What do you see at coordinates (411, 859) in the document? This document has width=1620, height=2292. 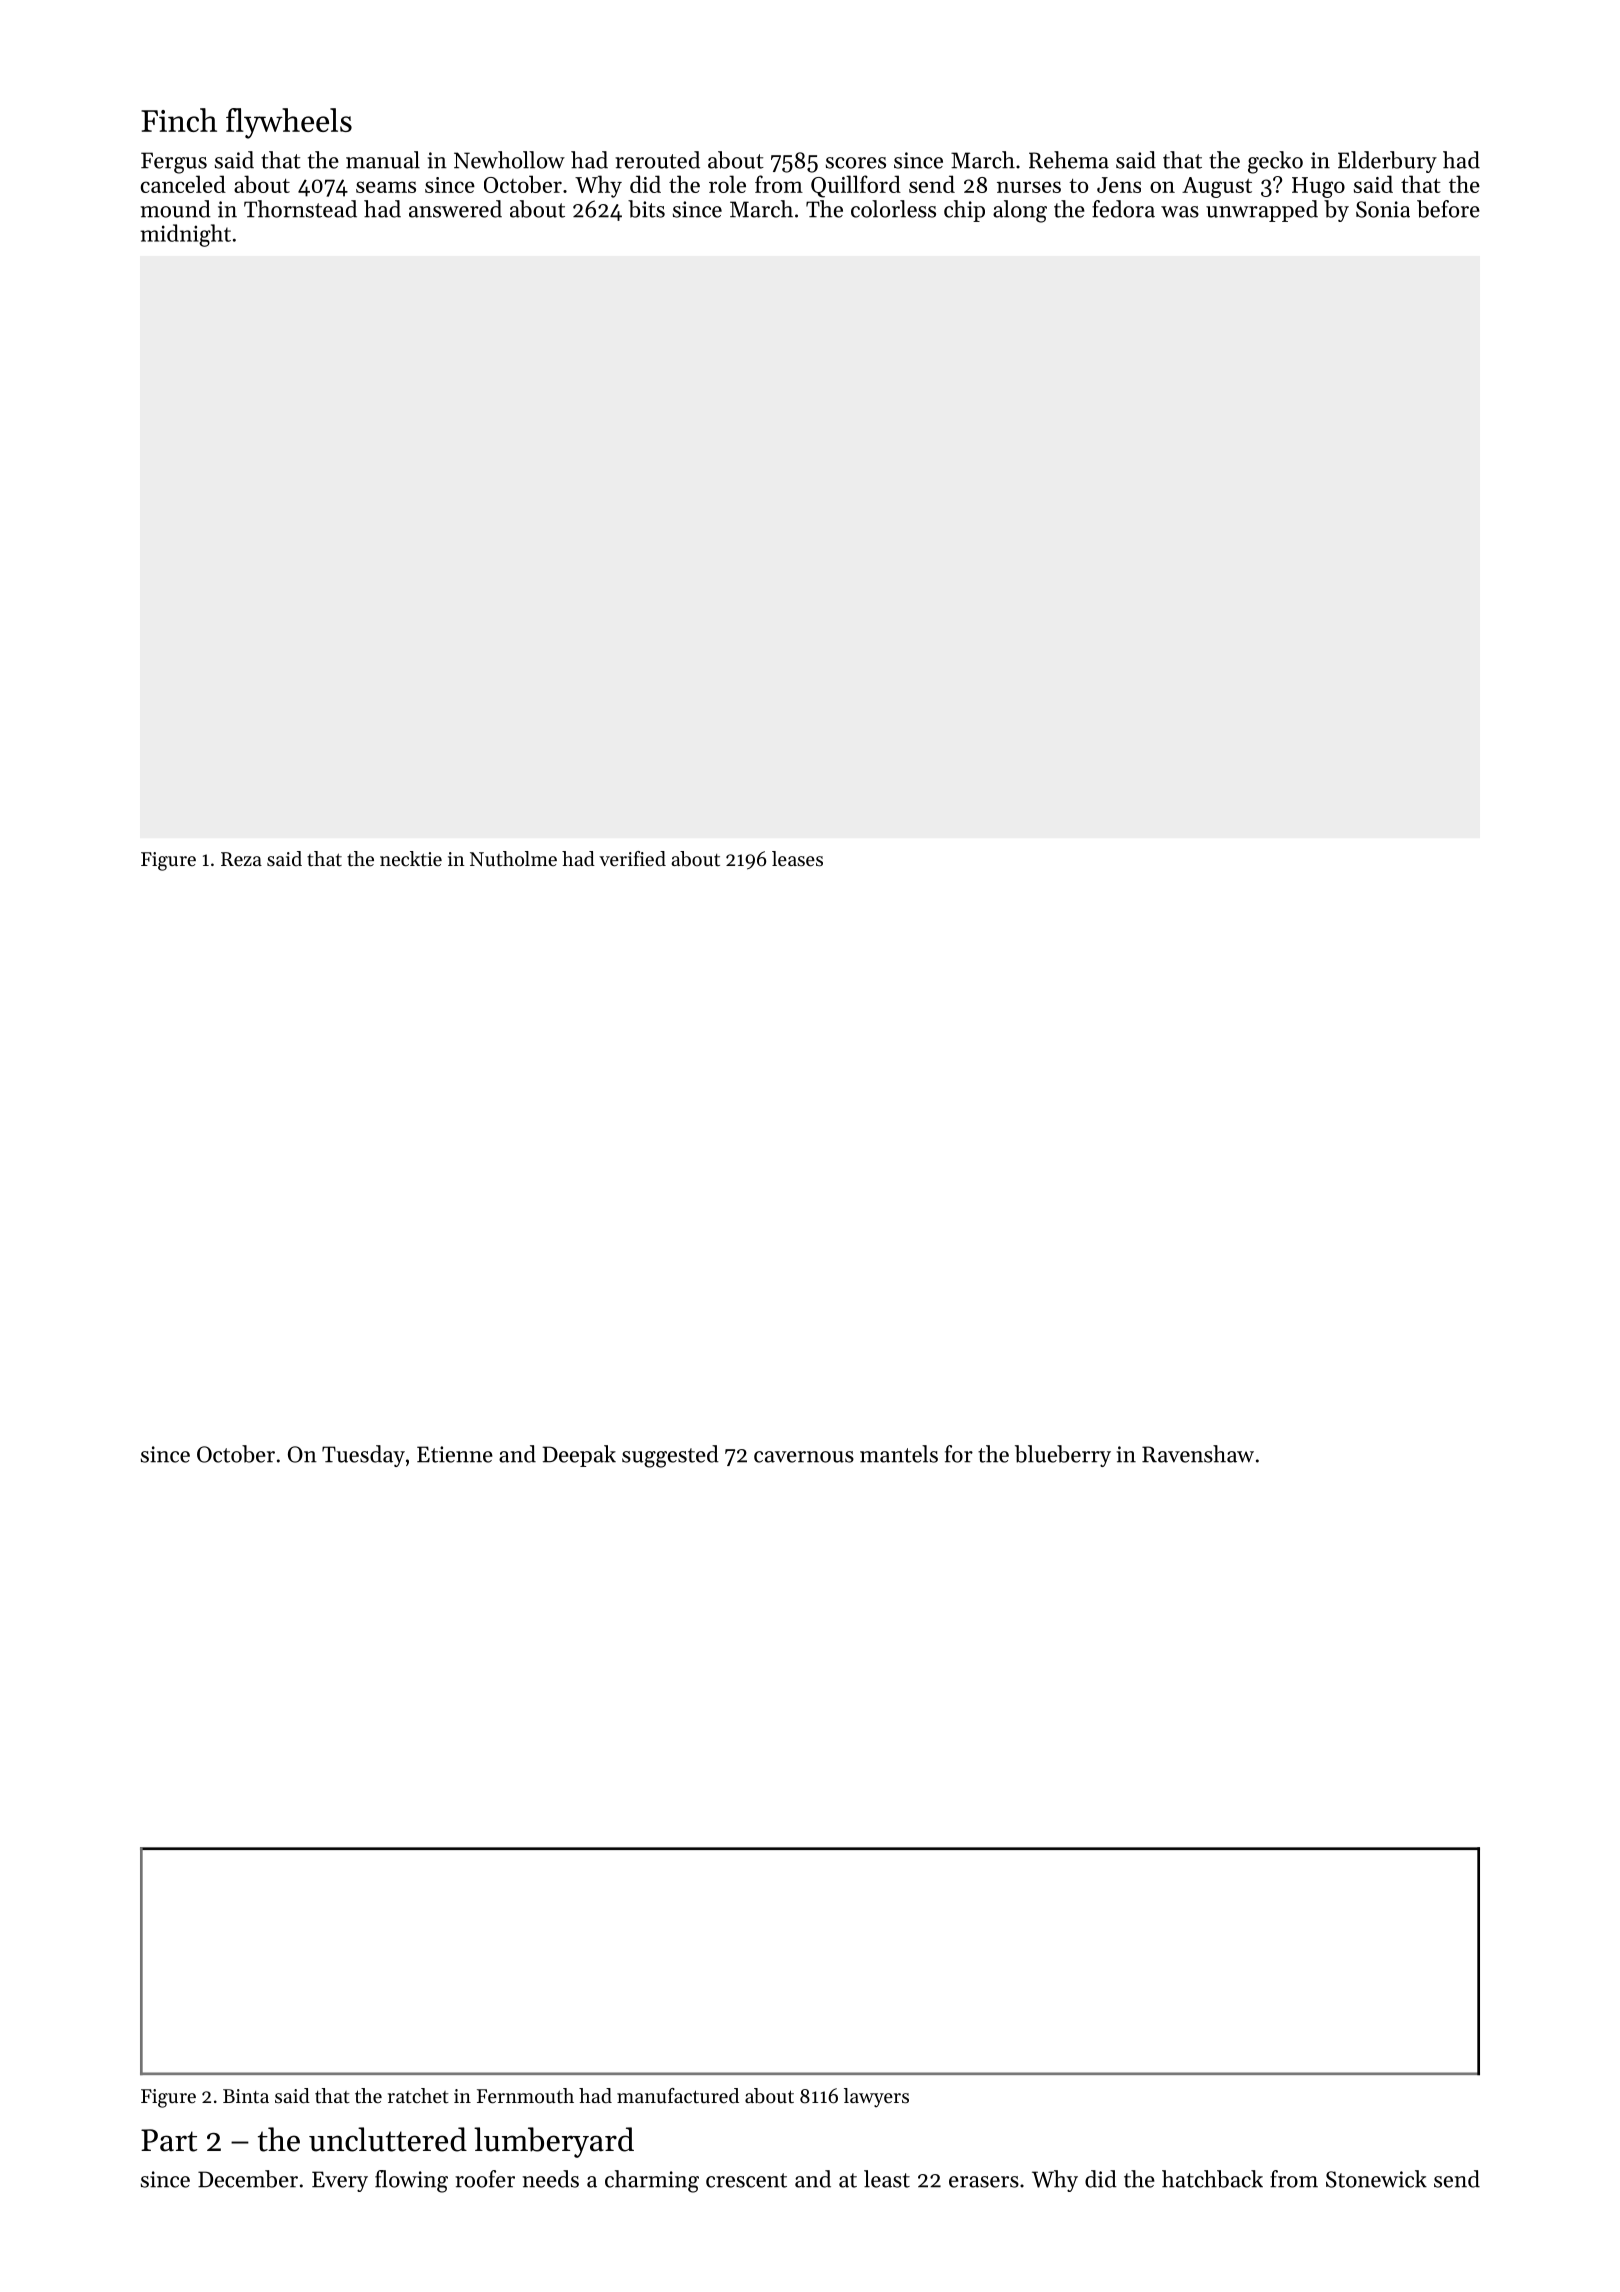 I see `necktie` at bounding box center [411, 859].
